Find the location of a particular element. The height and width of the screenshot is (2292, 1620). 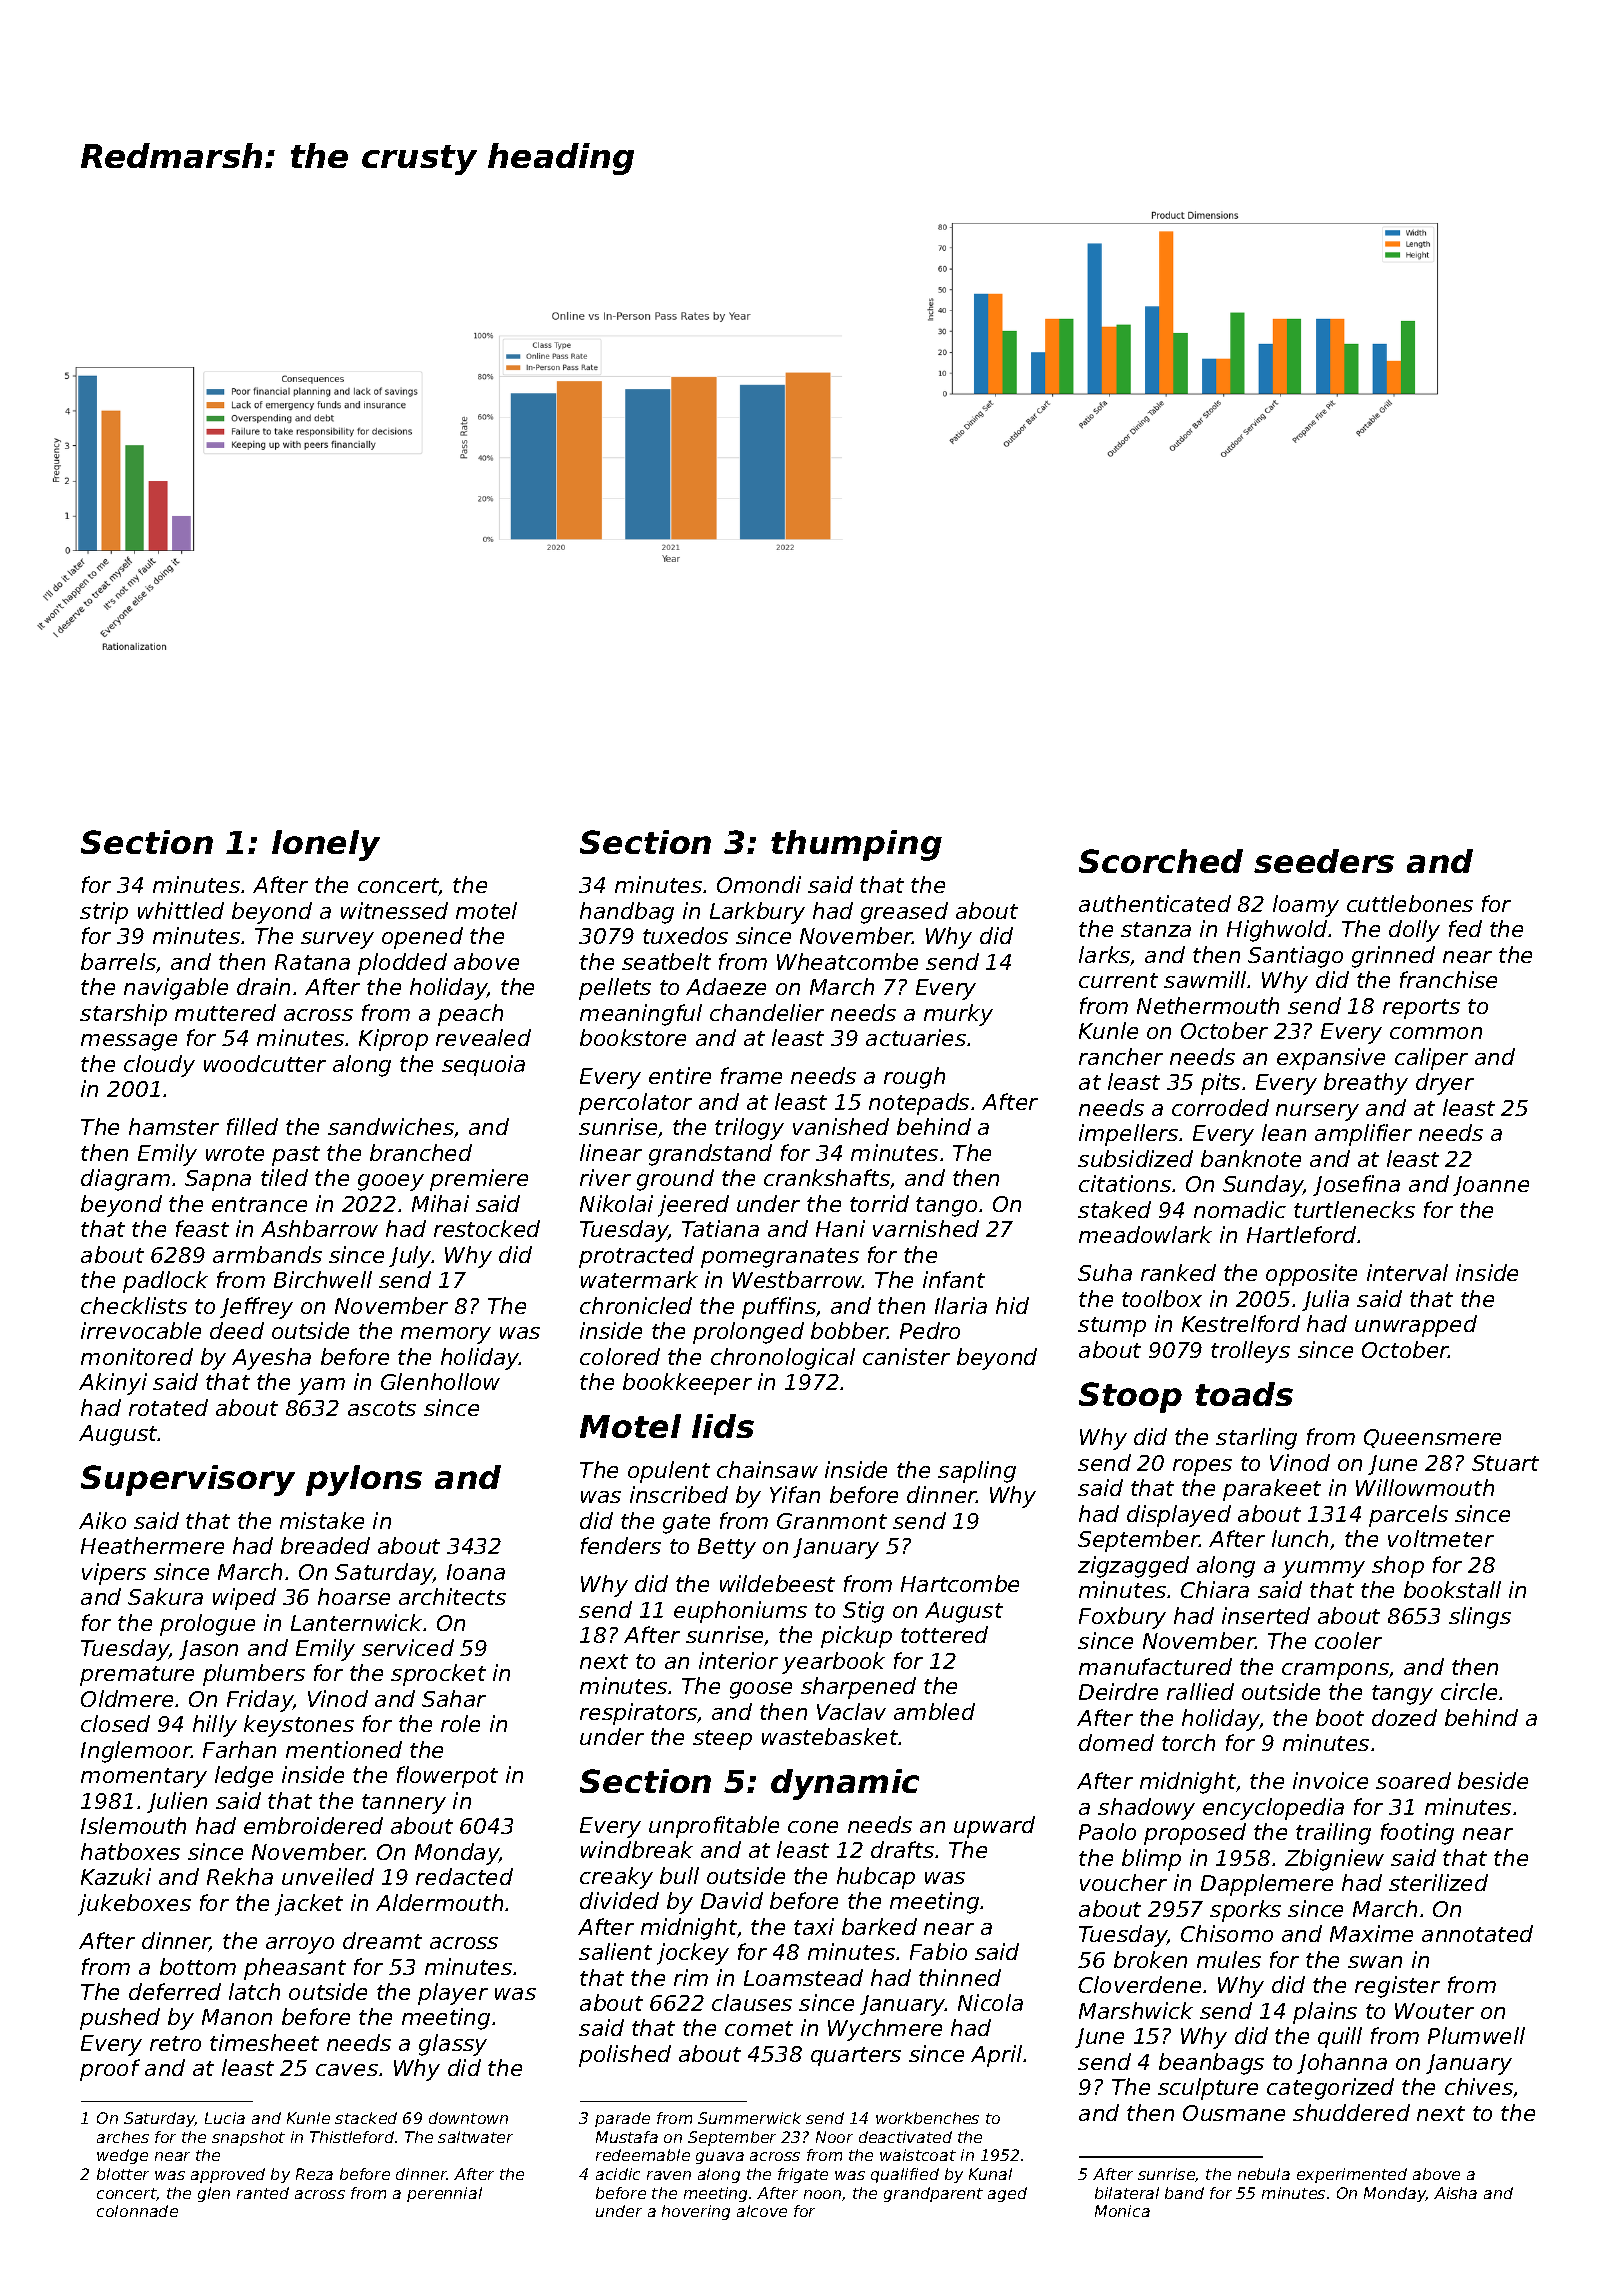

entire is located at coordinates (680, 1075).
